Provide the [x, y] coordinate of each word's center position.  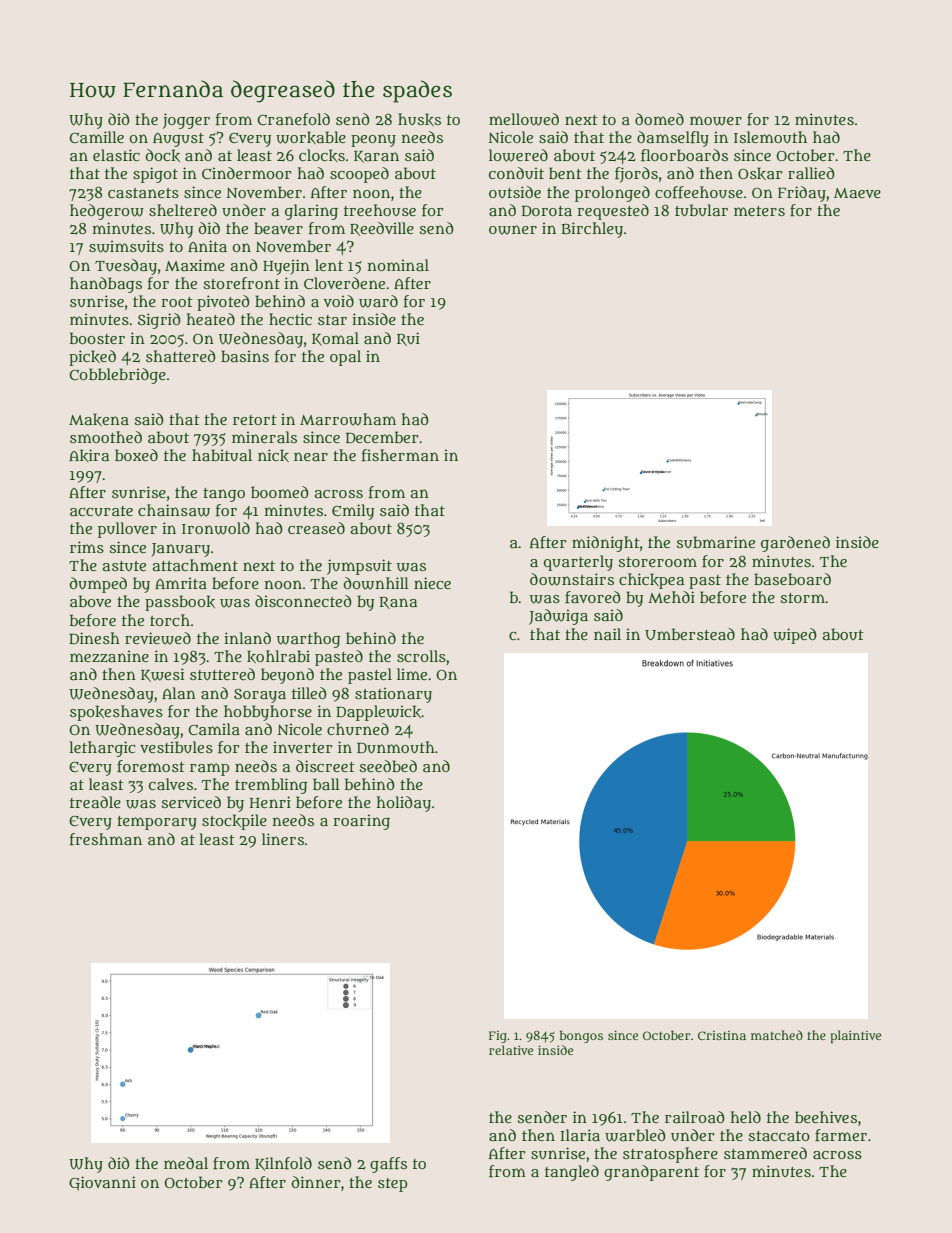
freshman [106, 839]
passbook [180, 603]
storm [802, 598]
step [392, 1185]
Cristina [722, 1035]
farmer [841, 1135]
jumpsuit [359, 567]
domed [659, 119]
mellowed [524, 119]
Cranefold [293, 119]
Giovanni [102, 1183]
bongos [581, 1036]
